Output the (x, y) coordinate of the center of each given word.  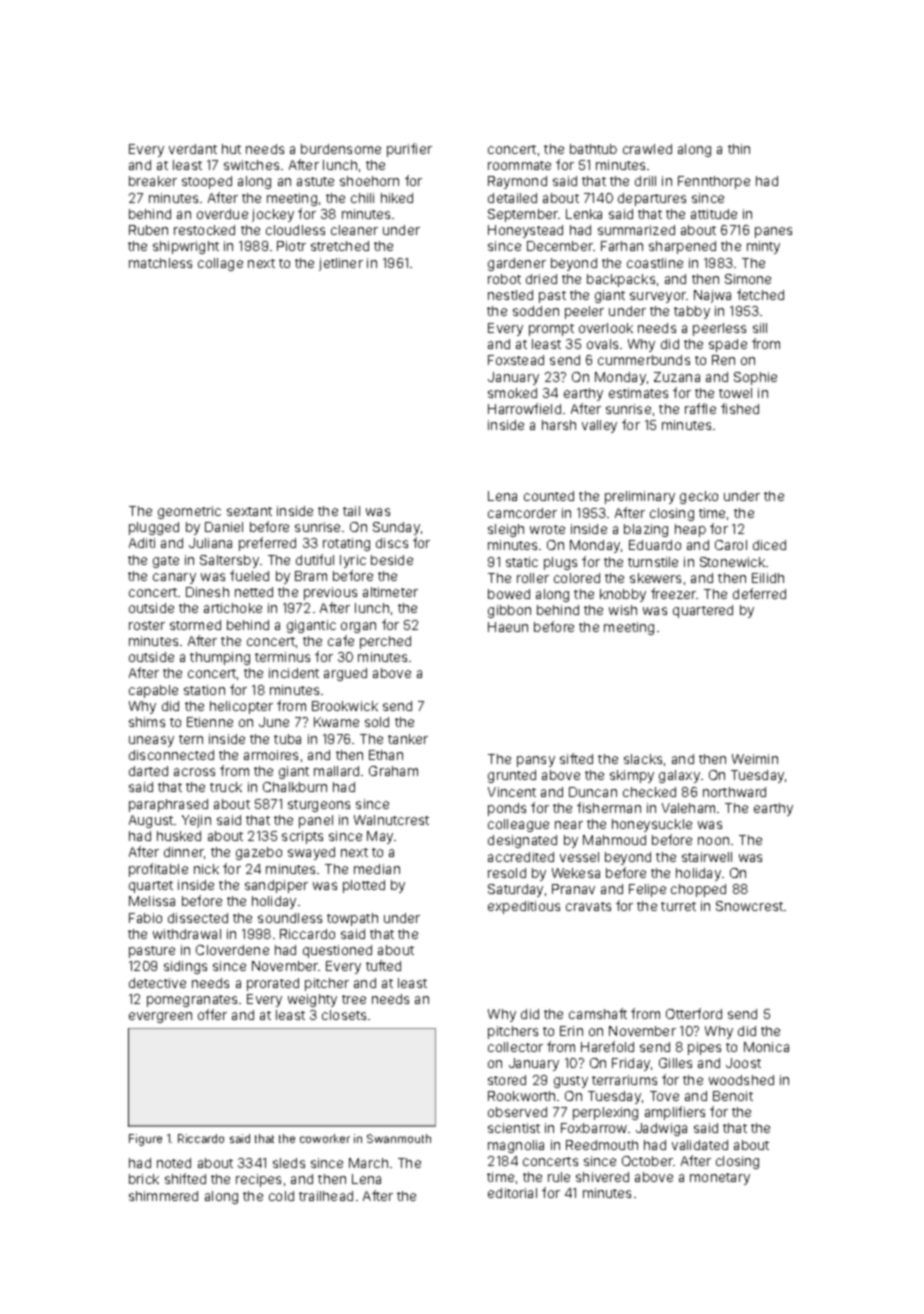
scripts (302, 837)
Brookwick (345, 706)
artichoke (233, 608)
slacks (643, 759)
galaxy (679, 776)
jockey (273, 215)
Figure (145, 1140)
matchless (160, 263)
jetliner (341, 264)
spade (728, 345)
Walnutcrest (391, 820)
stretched (340, 246)
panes (773, 232)
